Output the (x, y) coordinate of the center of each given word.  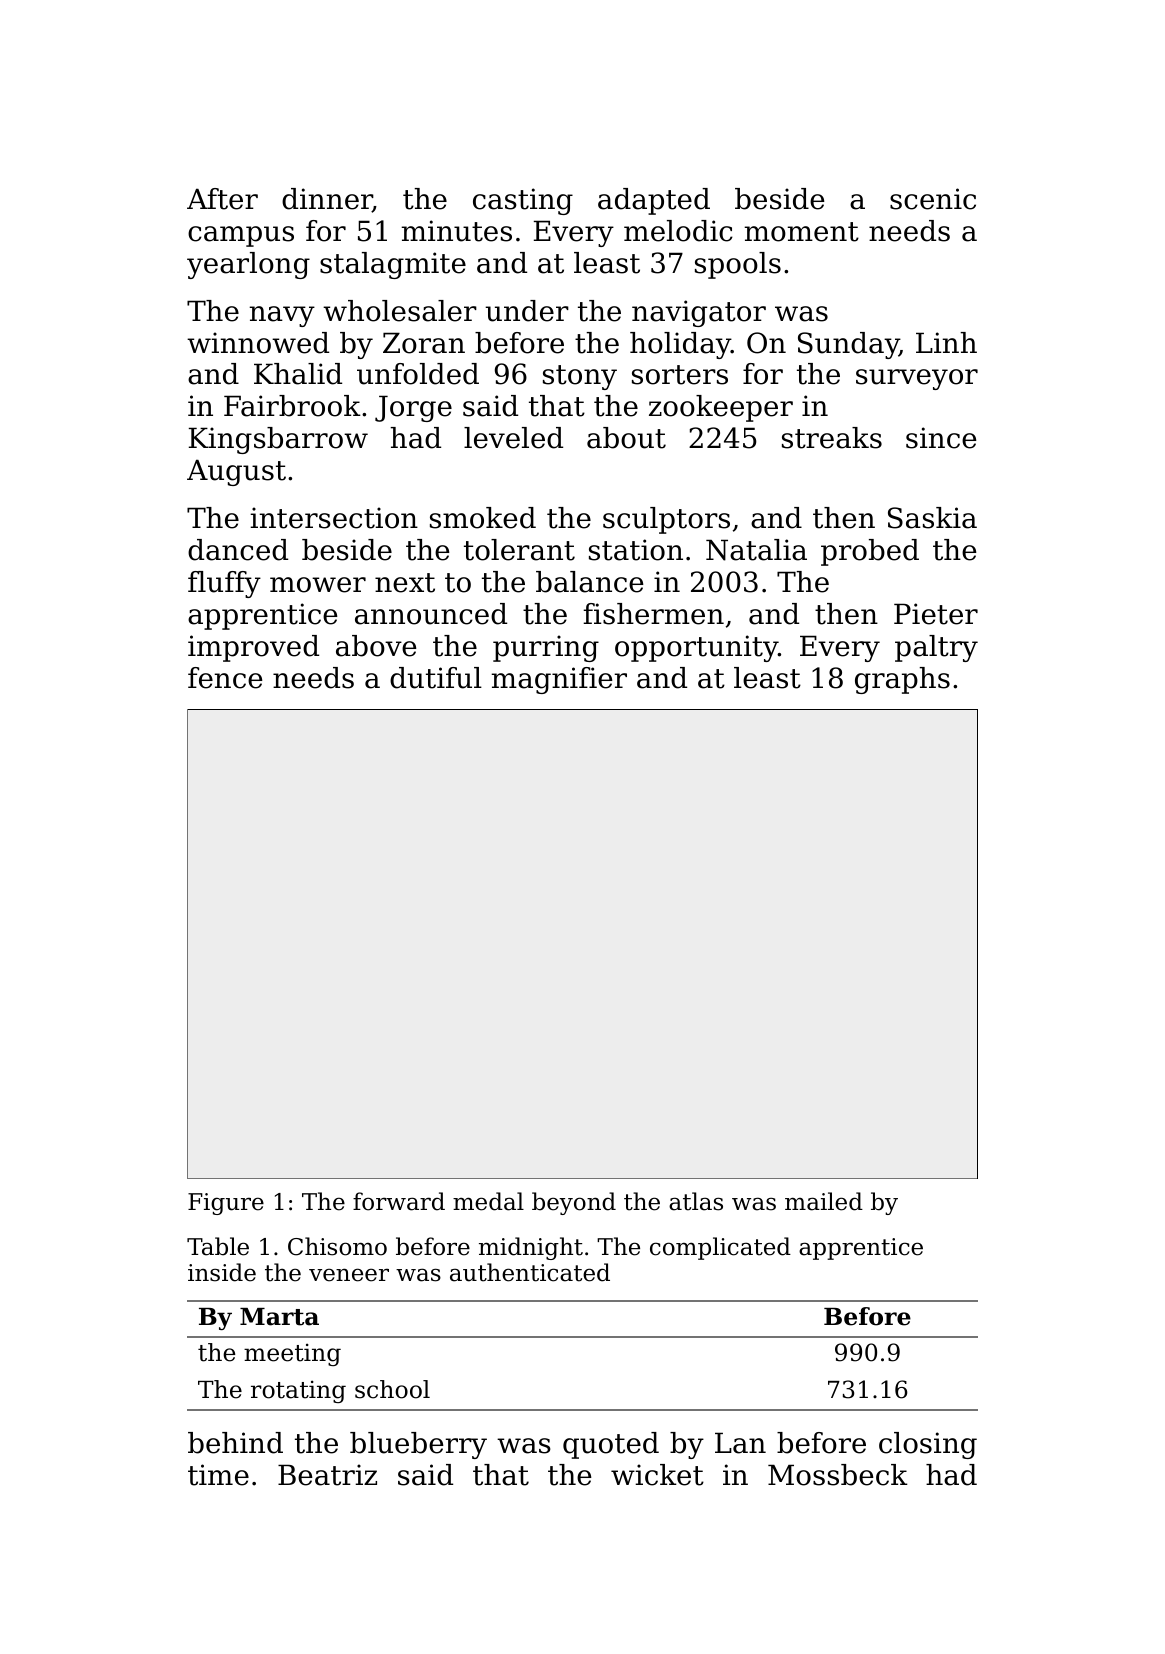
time (218, 1475)
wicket (657, 1475)
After (222, 199)
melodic (678, 231)
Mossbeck (838, 1475)
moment (801, 232)
